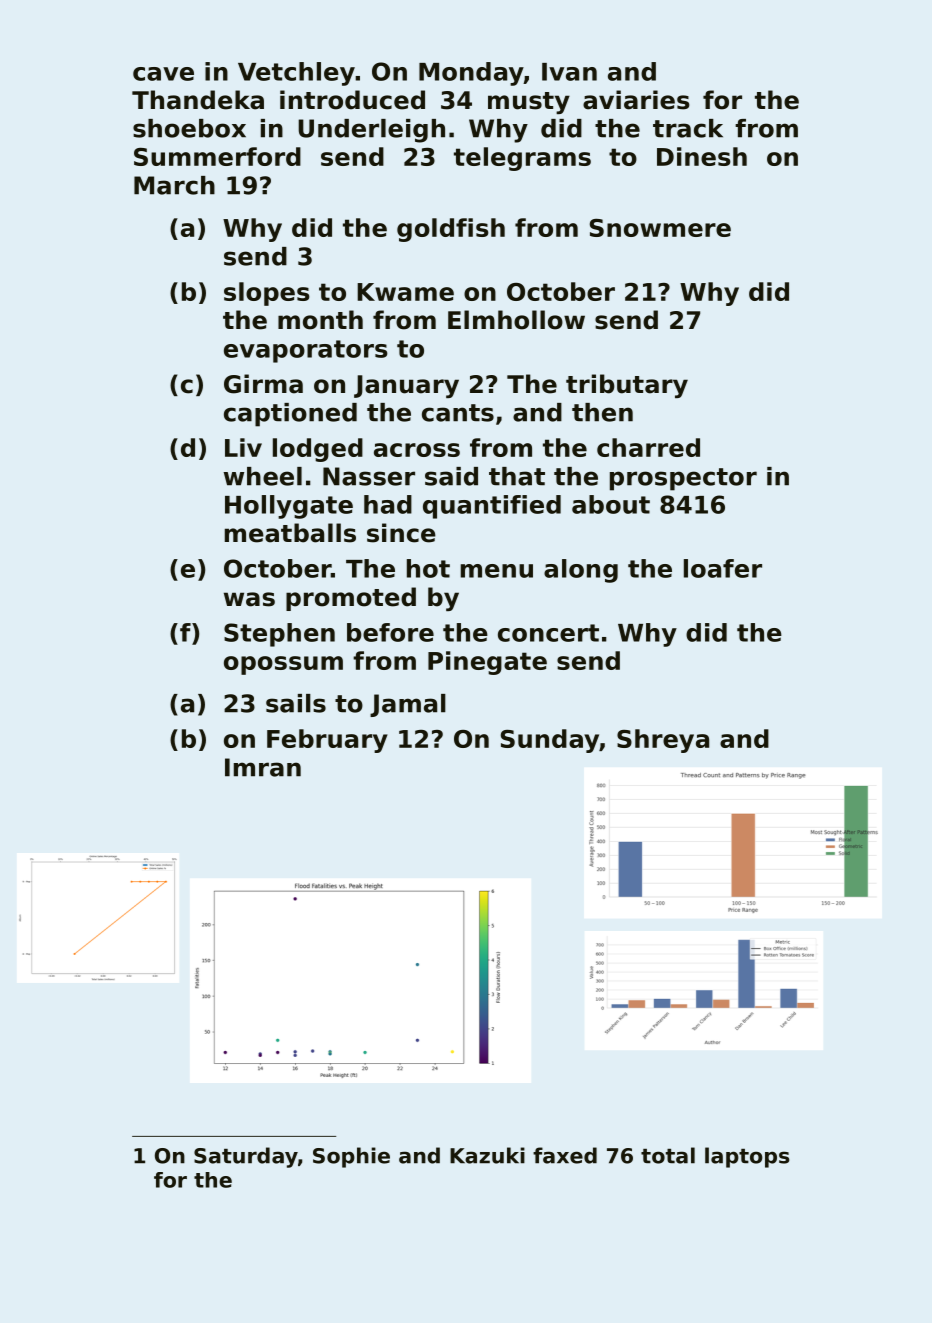 This screenshot has height=1323, width=932. What do you see at coordinates (408, 705) in the screenshot?
I see `Jamal` at bounding box center [408, 705].
